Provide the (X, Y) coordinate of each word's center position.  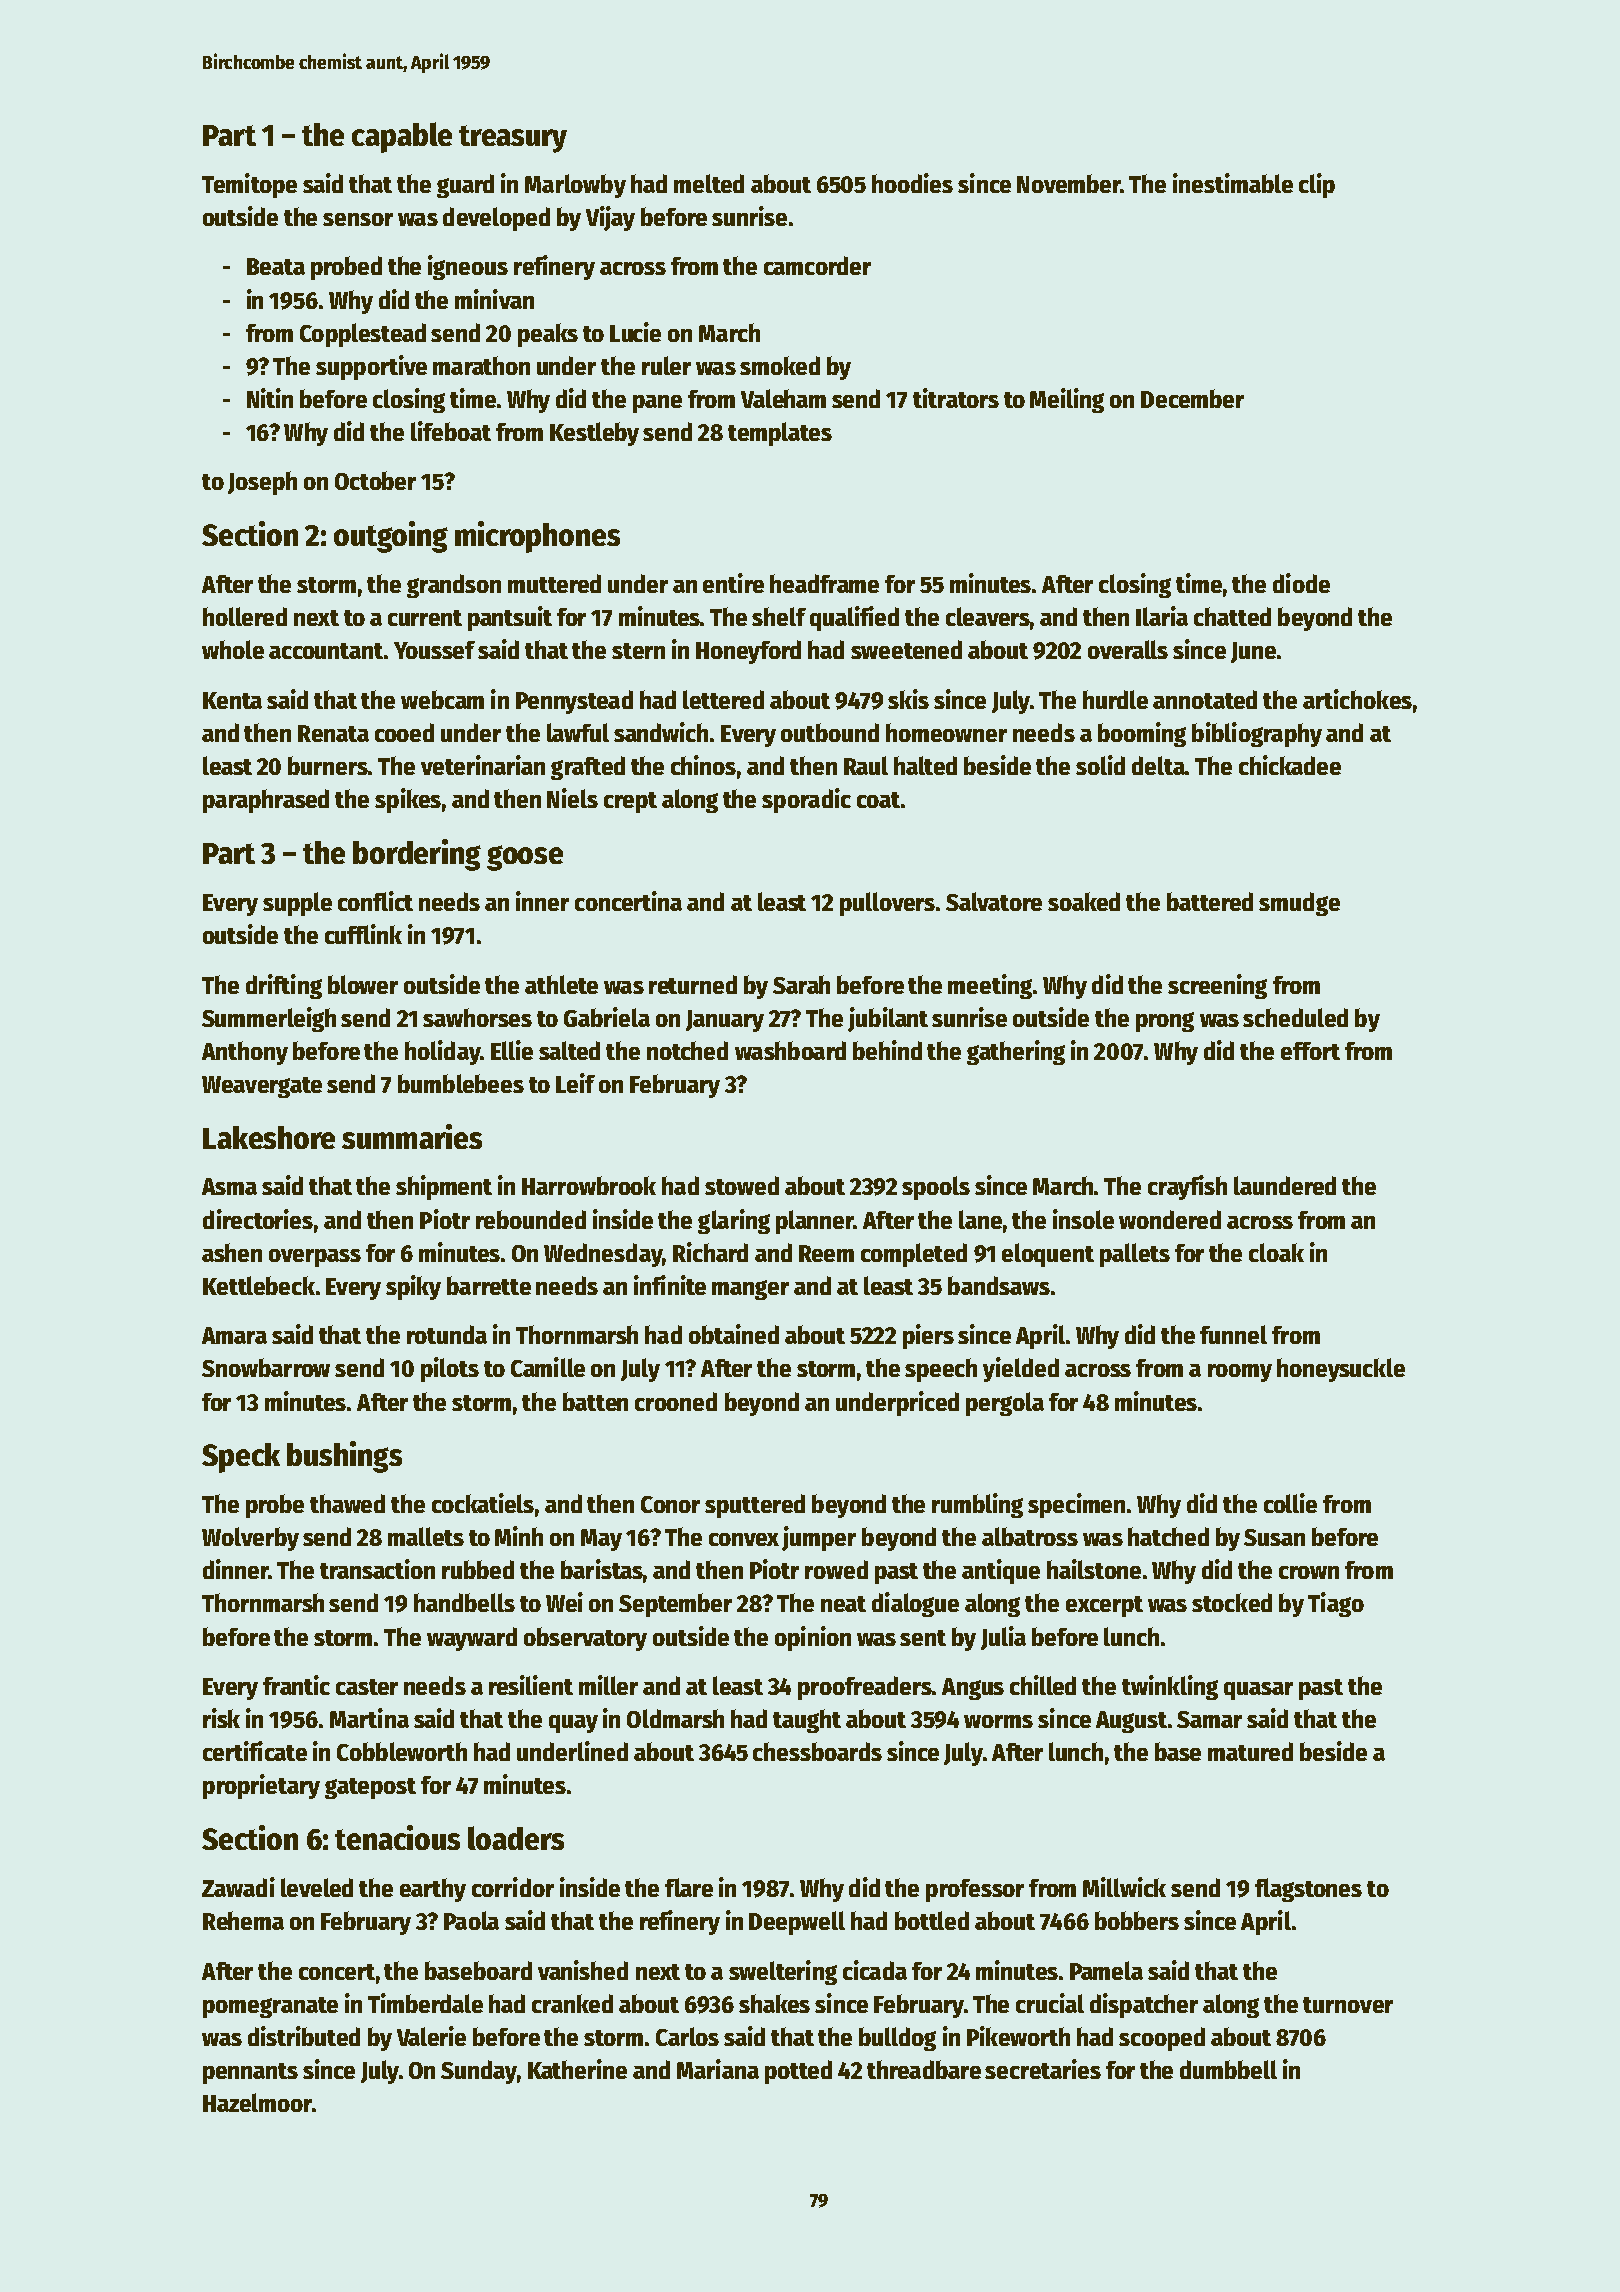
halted (925, 765)
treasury (513, 139)
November (1069, 183)
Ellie (512, 1050)
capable (402, 137)
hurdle (1115, 699)
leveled (317, 1887)
